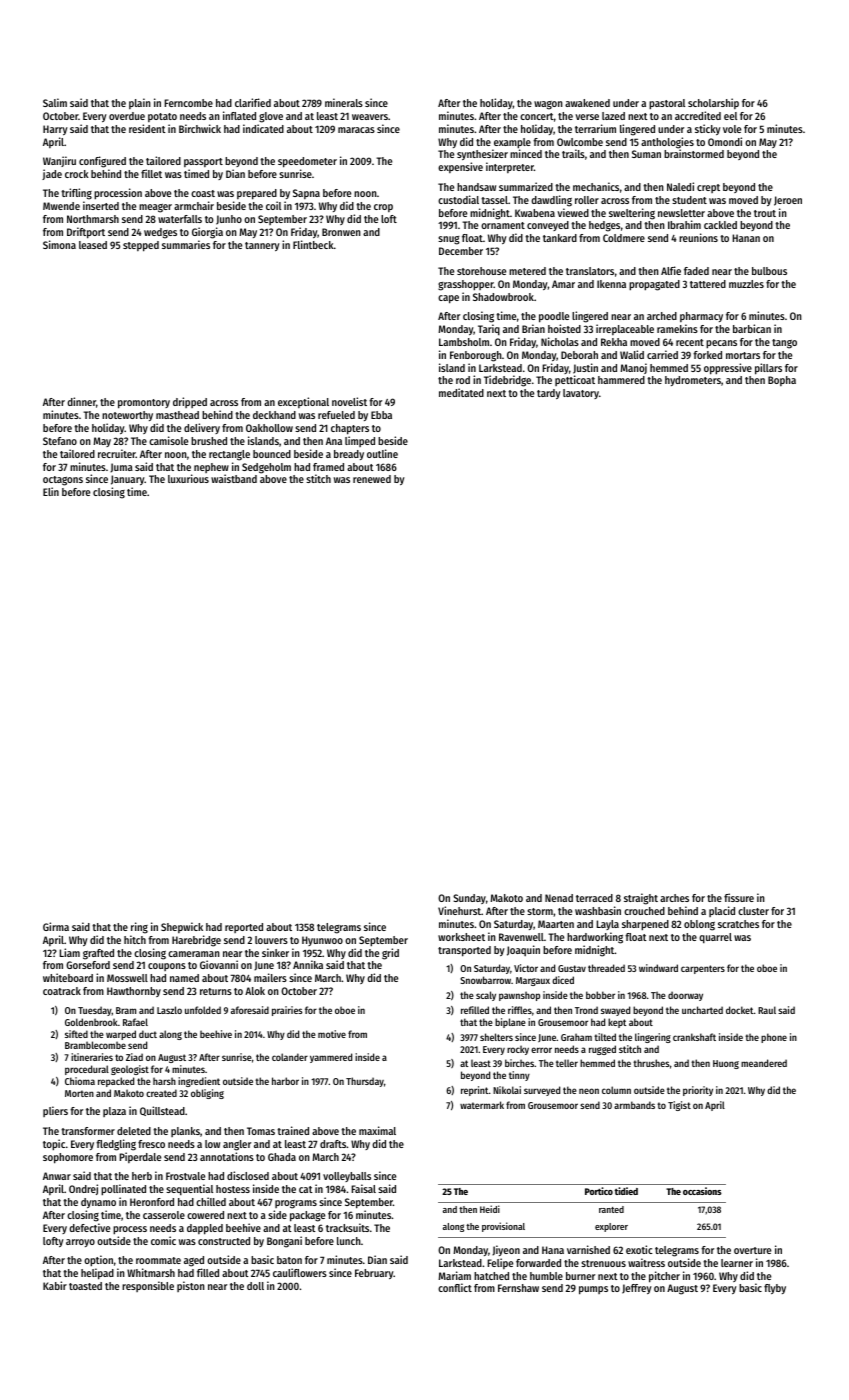 Image resolution: width=849 pixels, height=1400 pixels. Describe the element at coordinates (307, 162) in the image. I see `speedometer` at that location.
